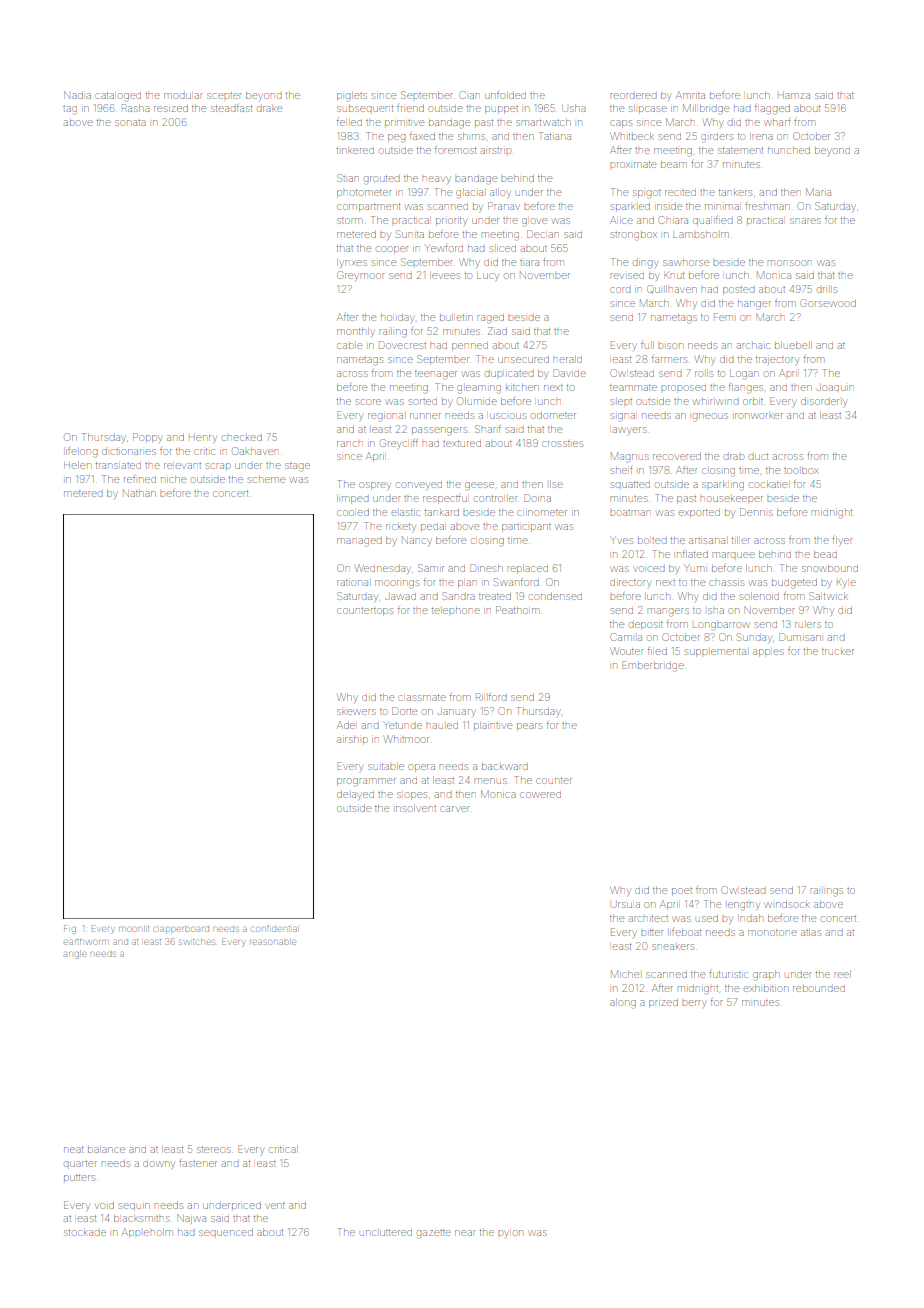  Describe the element at coordinates (469, 95) in the page. I see `Cian` at that location.
